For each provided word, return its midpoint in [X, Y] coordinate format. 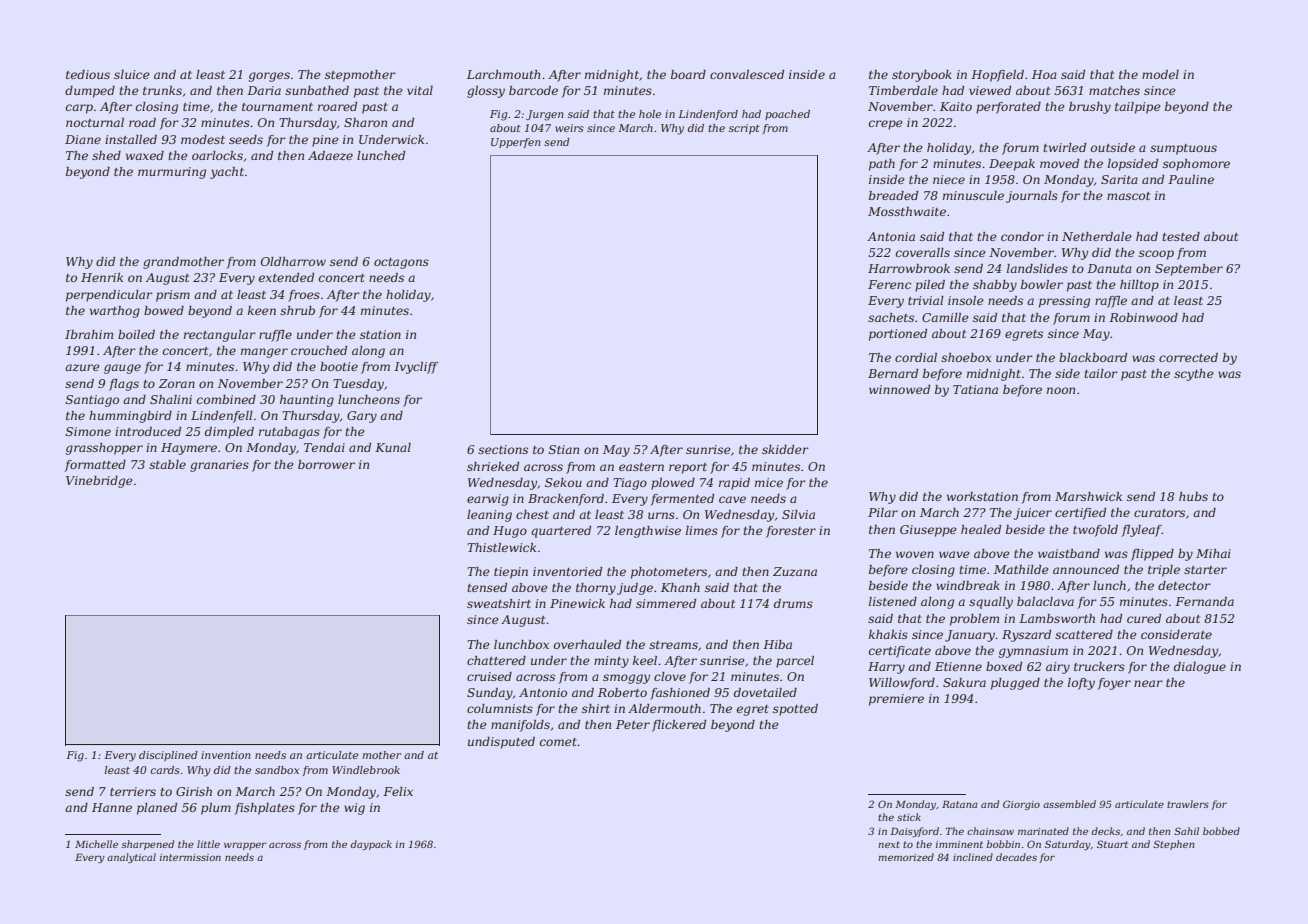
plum [216, 809]
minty [611, 662]
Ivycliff [416, 368]
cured [1144, 618]
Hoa [1044, 74]
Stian [564, 449]
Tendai [324, 447]
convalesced [747, 74]
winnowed [899, 389]
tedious [88, 74]
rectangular [220, 336]
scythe [1194, 375]
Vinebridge [99, 482]
